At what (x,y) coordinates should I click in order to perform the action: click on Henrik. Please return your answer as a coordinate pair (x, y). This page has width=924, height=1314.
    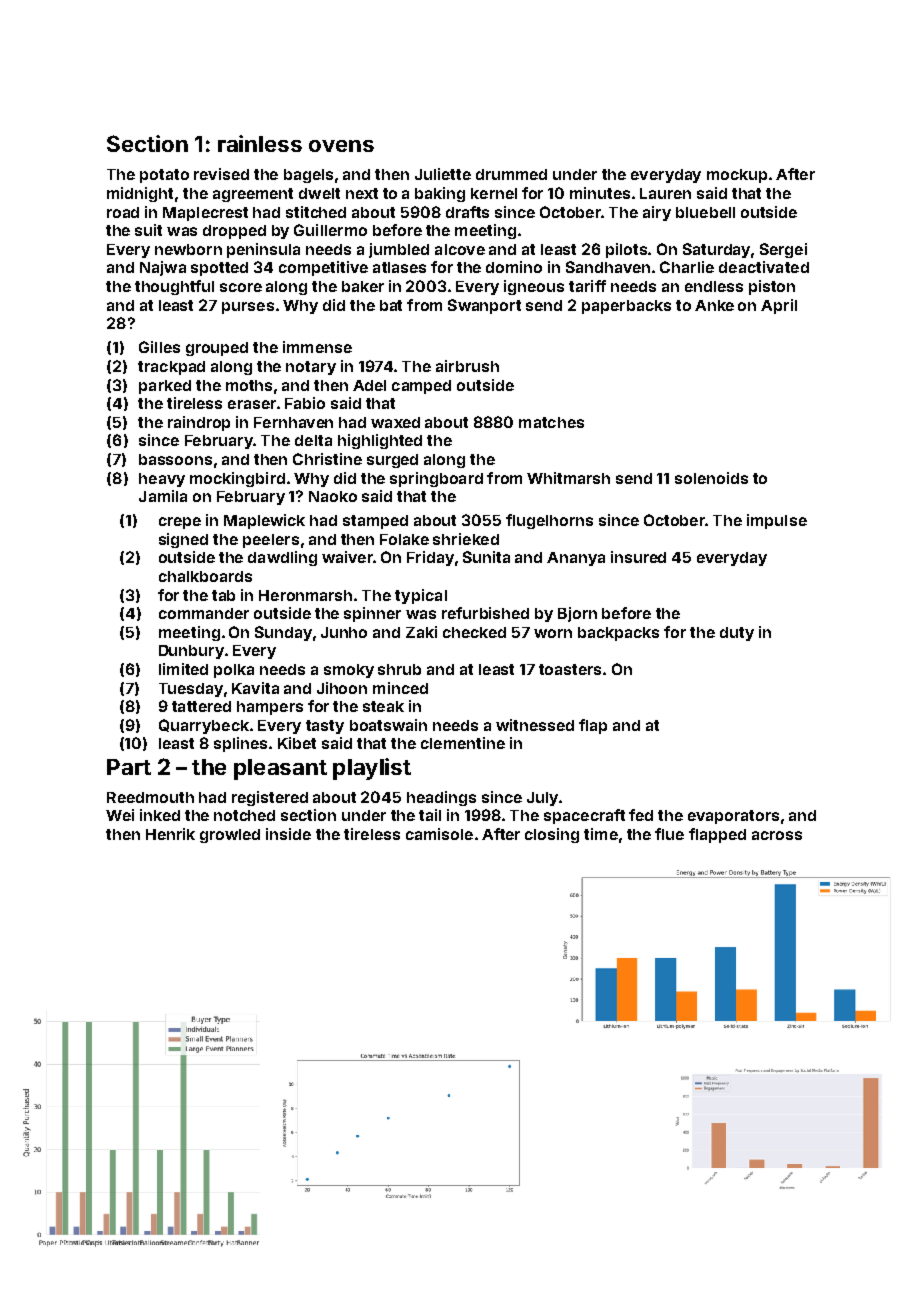
    Looking at the image, I should click on (170, 834).
